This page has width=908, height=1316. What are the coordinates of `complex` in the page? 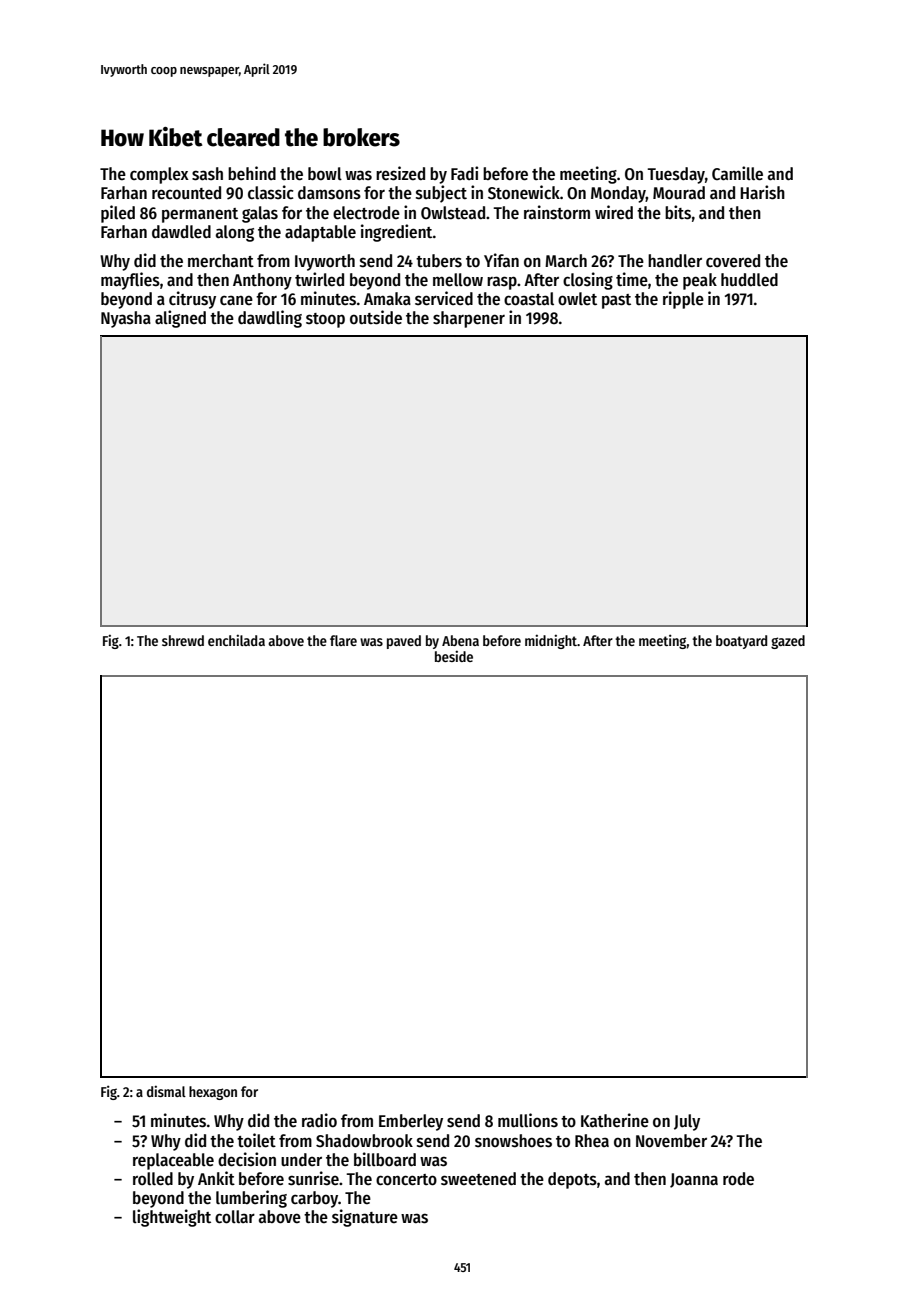 It's located at (159, 175).
